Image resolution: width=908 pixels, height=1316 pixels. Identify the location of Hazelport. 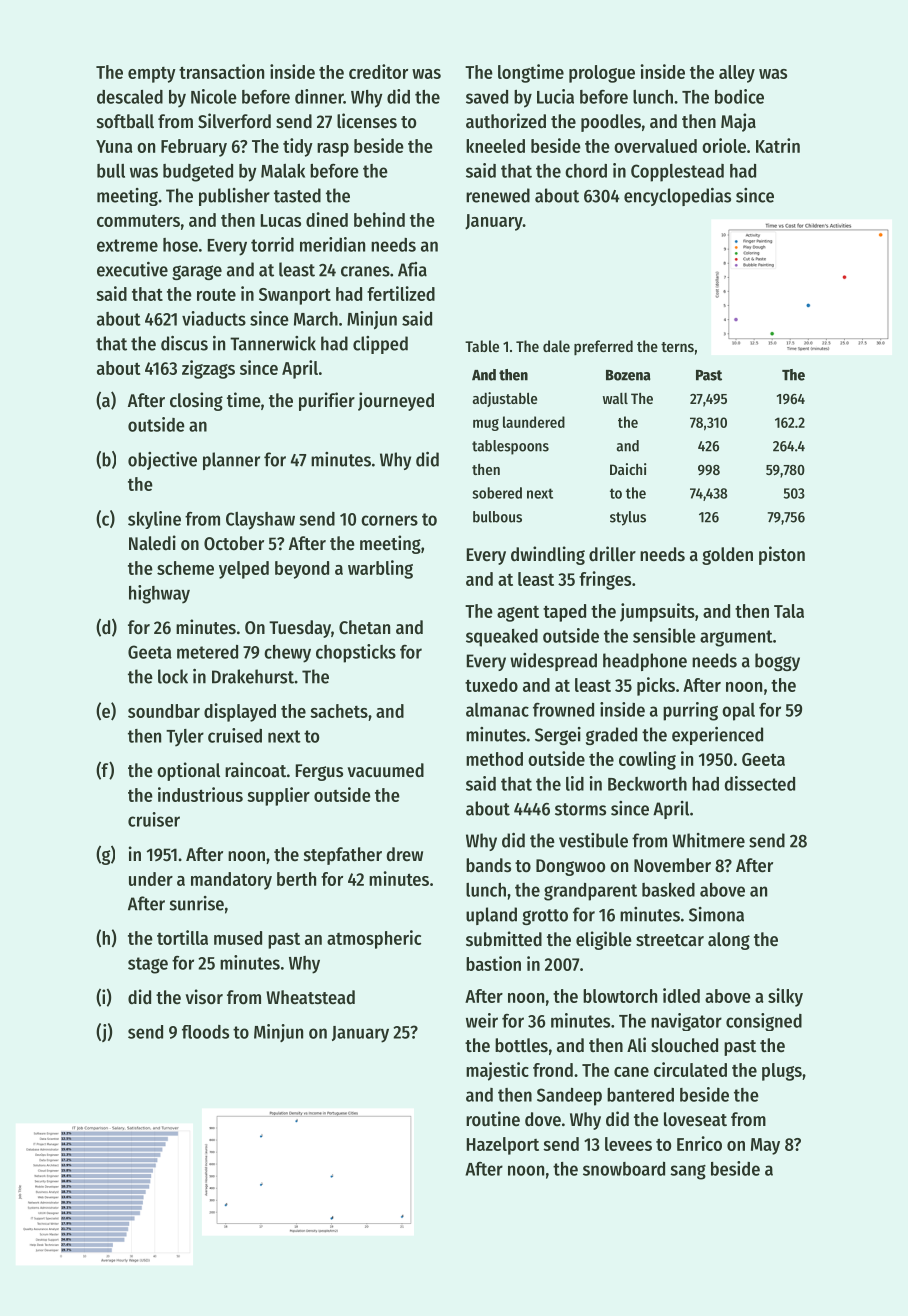
(503, 1146).
